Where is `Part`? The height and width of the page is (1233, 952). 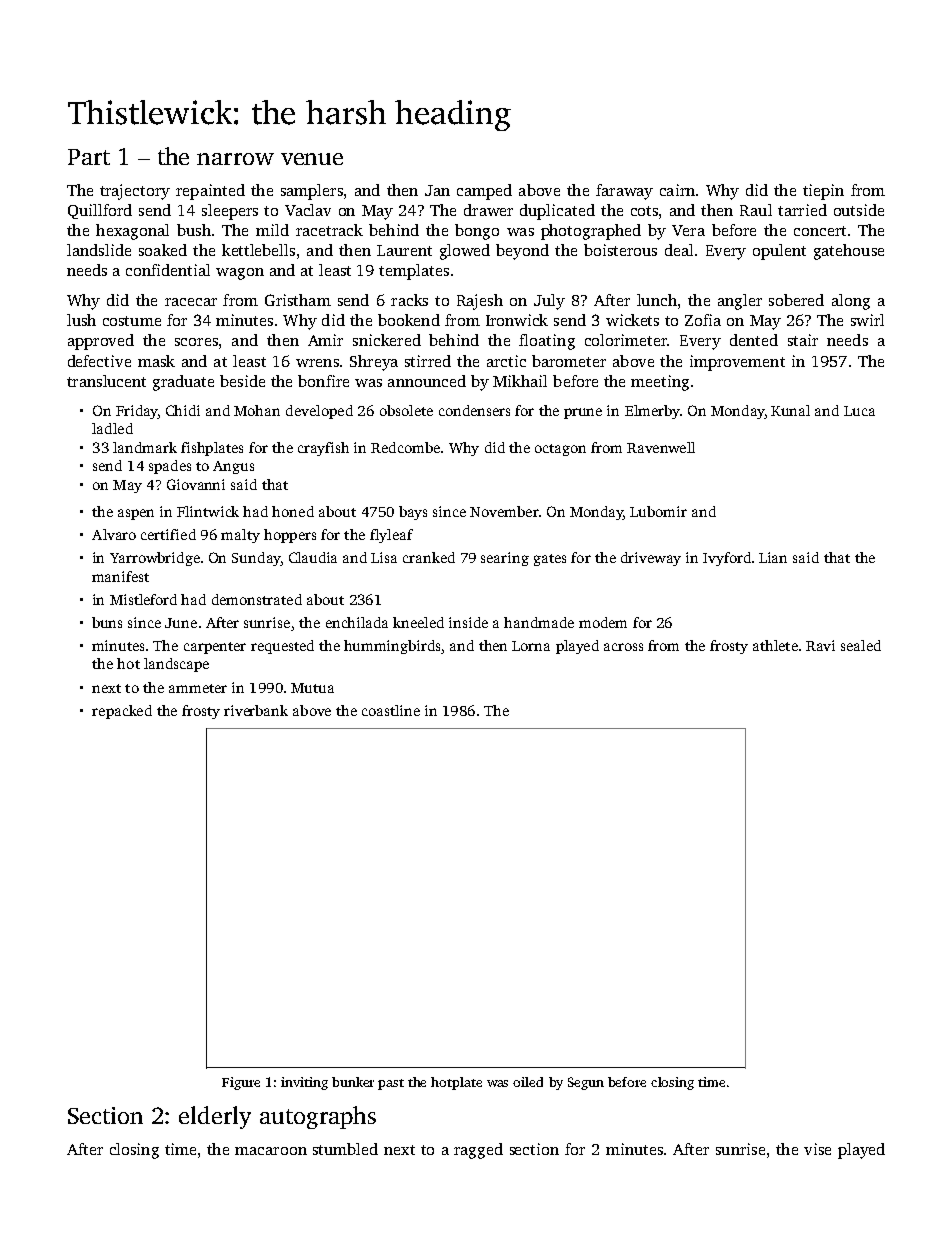
Part is located at coordinates (89, 157).
